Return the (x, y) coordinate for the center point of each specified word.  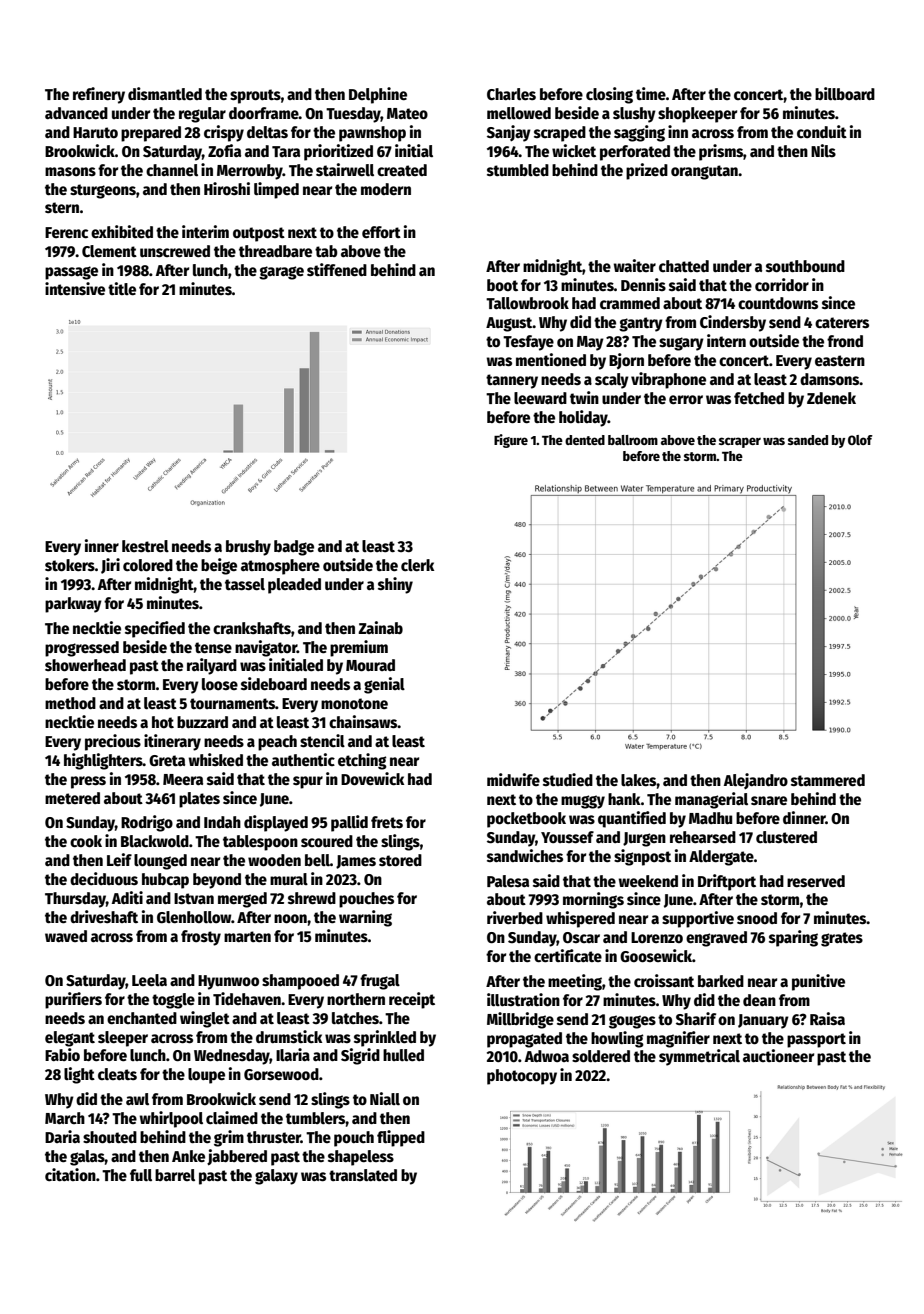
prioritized (338, 152)
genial (384, 685)
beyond (217, 881)
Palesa (508, 881)
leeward (540, 398)
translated (363, 1175)
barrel (175, 1175)
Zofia (224, 150)
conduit (822, 131)
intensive (75, 288)
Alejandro (756, 781)
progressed (82, 649)
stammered (828, 780)
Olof (860, 440)
